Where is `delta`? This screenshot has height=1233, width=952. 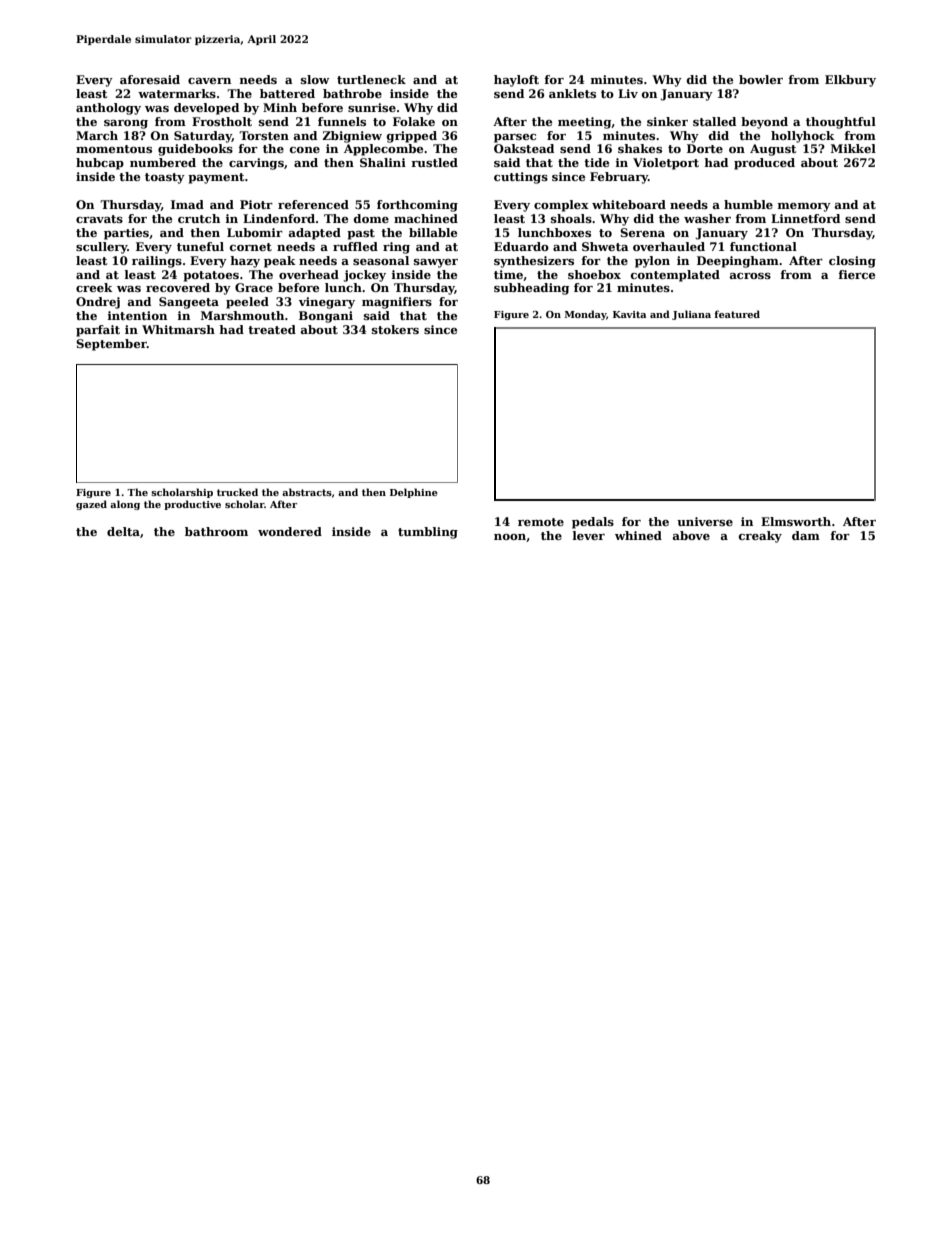 delta is located at coordinates (123, 531).
